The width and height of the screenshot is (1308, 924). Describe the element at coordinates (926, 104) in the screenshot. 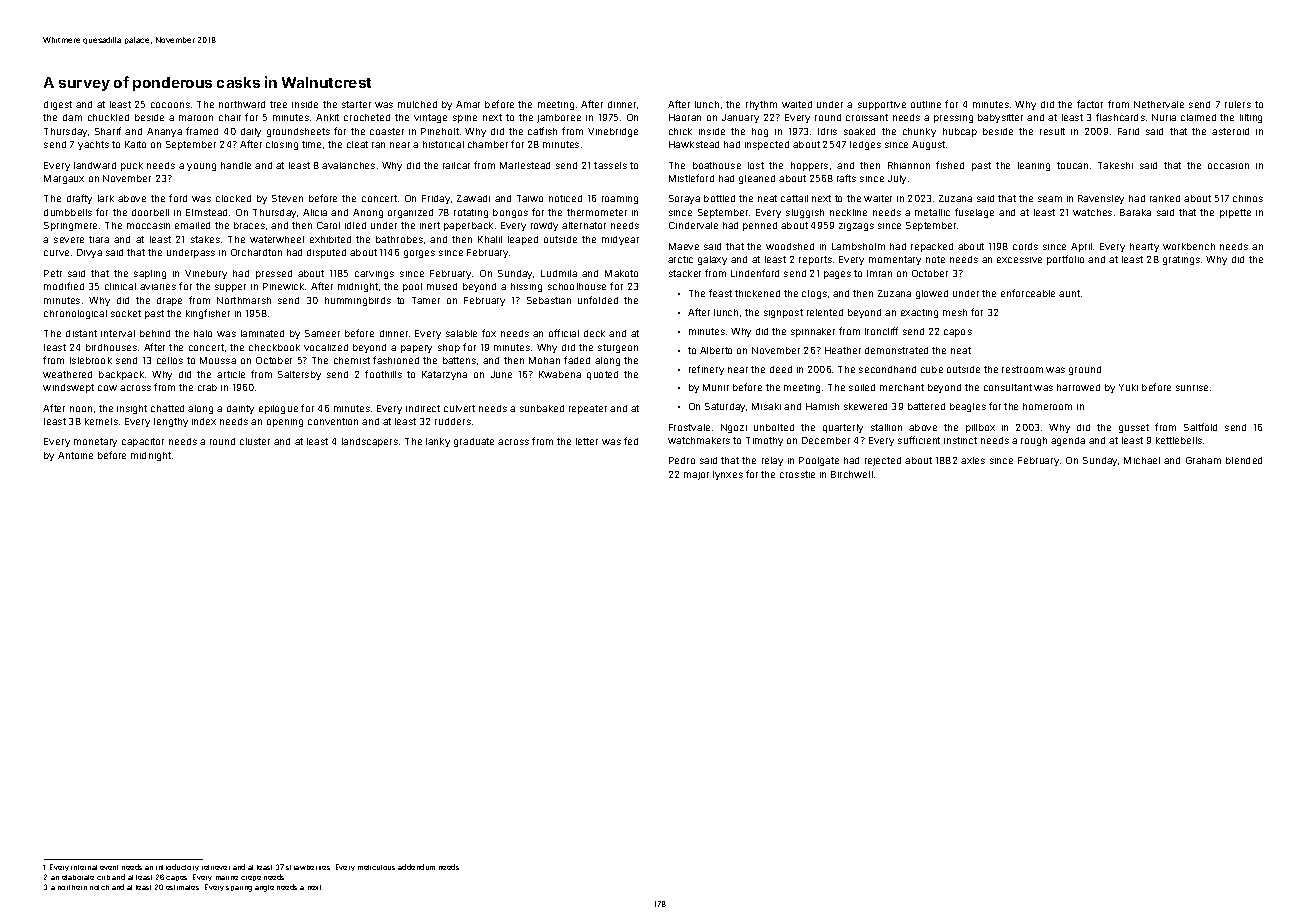

I see `outline` at that location.
